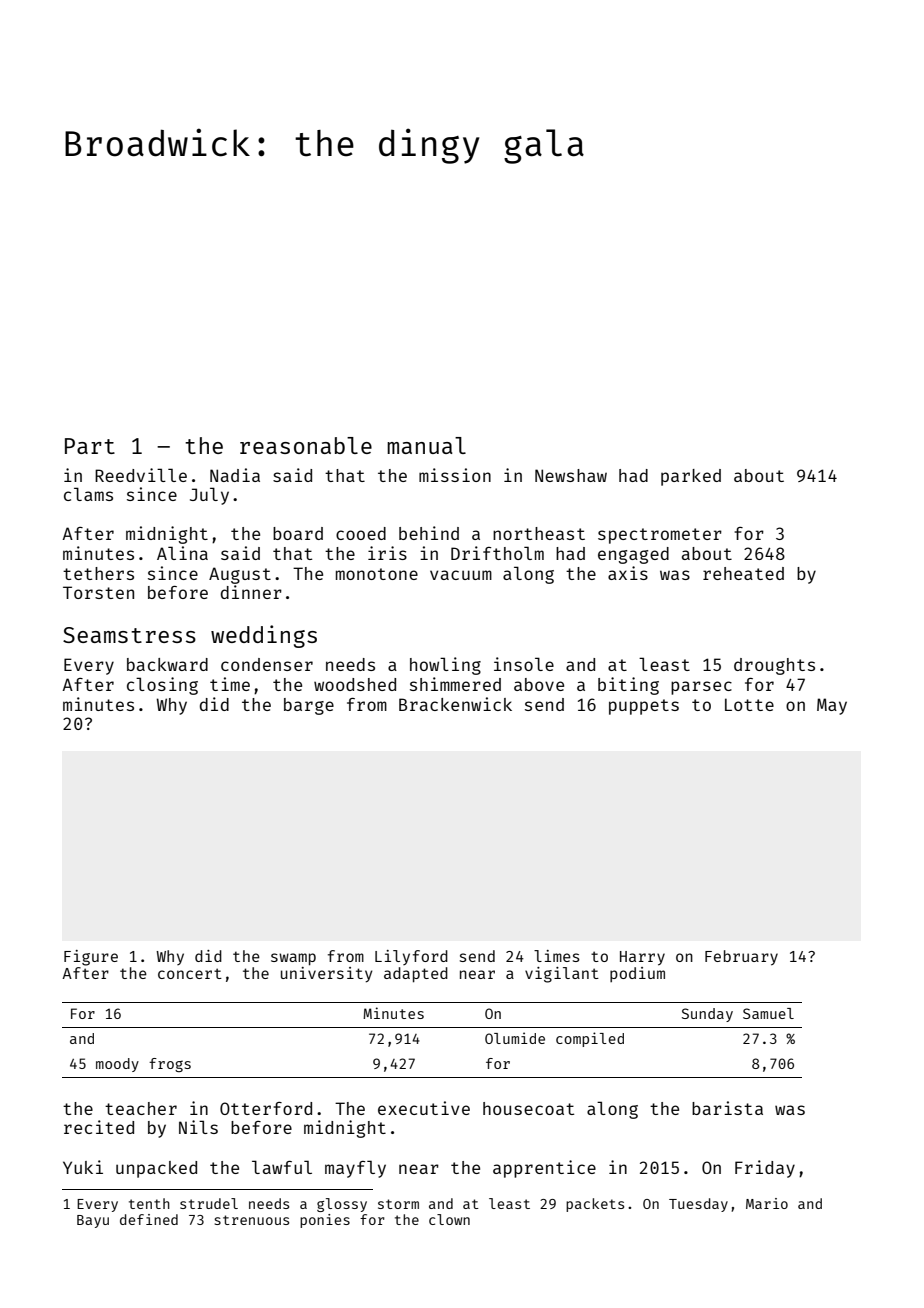  I want to click on Olumide, so click(515, 1038).
